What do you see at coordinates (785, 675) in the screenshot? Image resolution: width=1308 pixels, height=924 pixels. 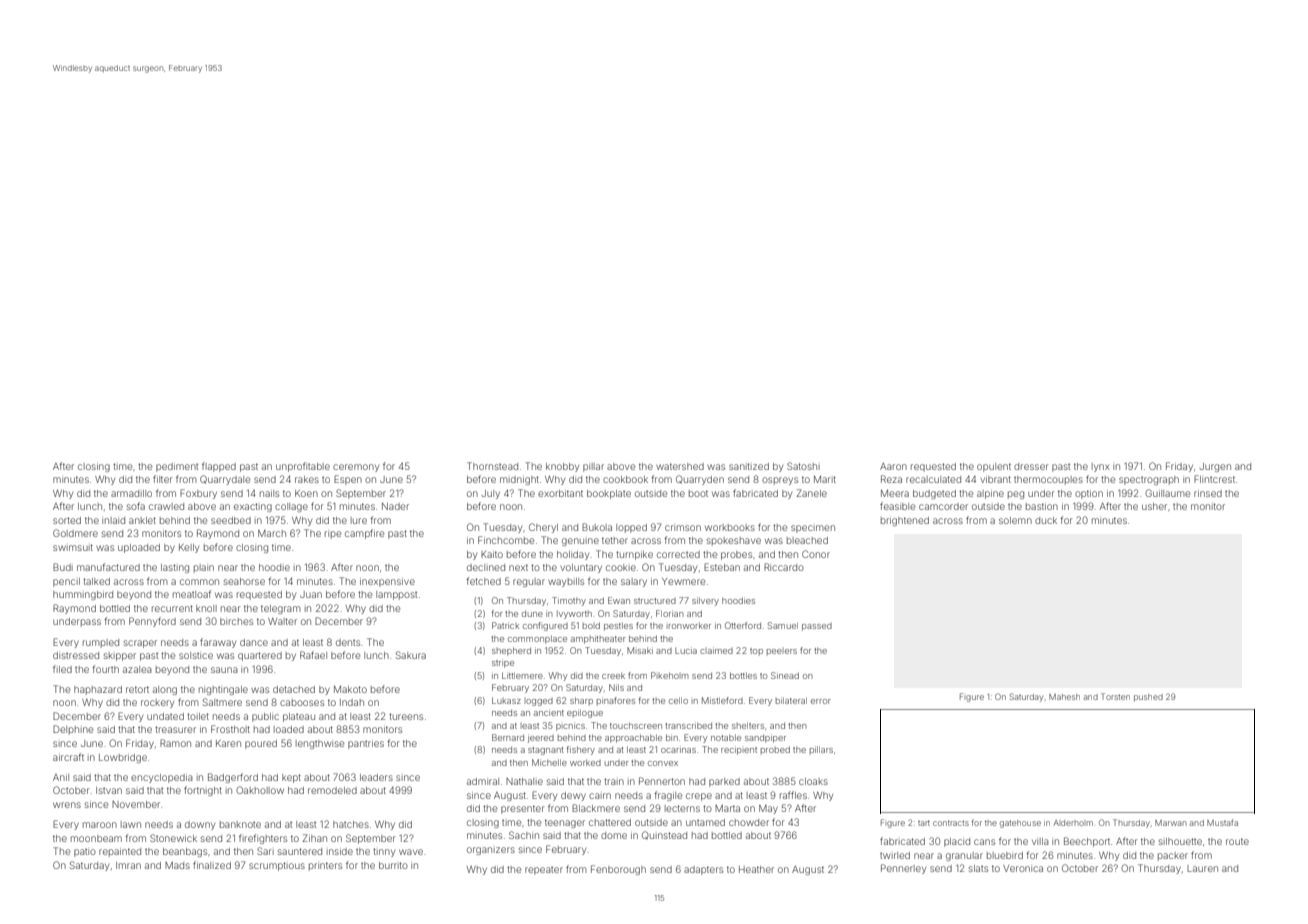 I see `Sinead` at bounding box center [785, 675].
